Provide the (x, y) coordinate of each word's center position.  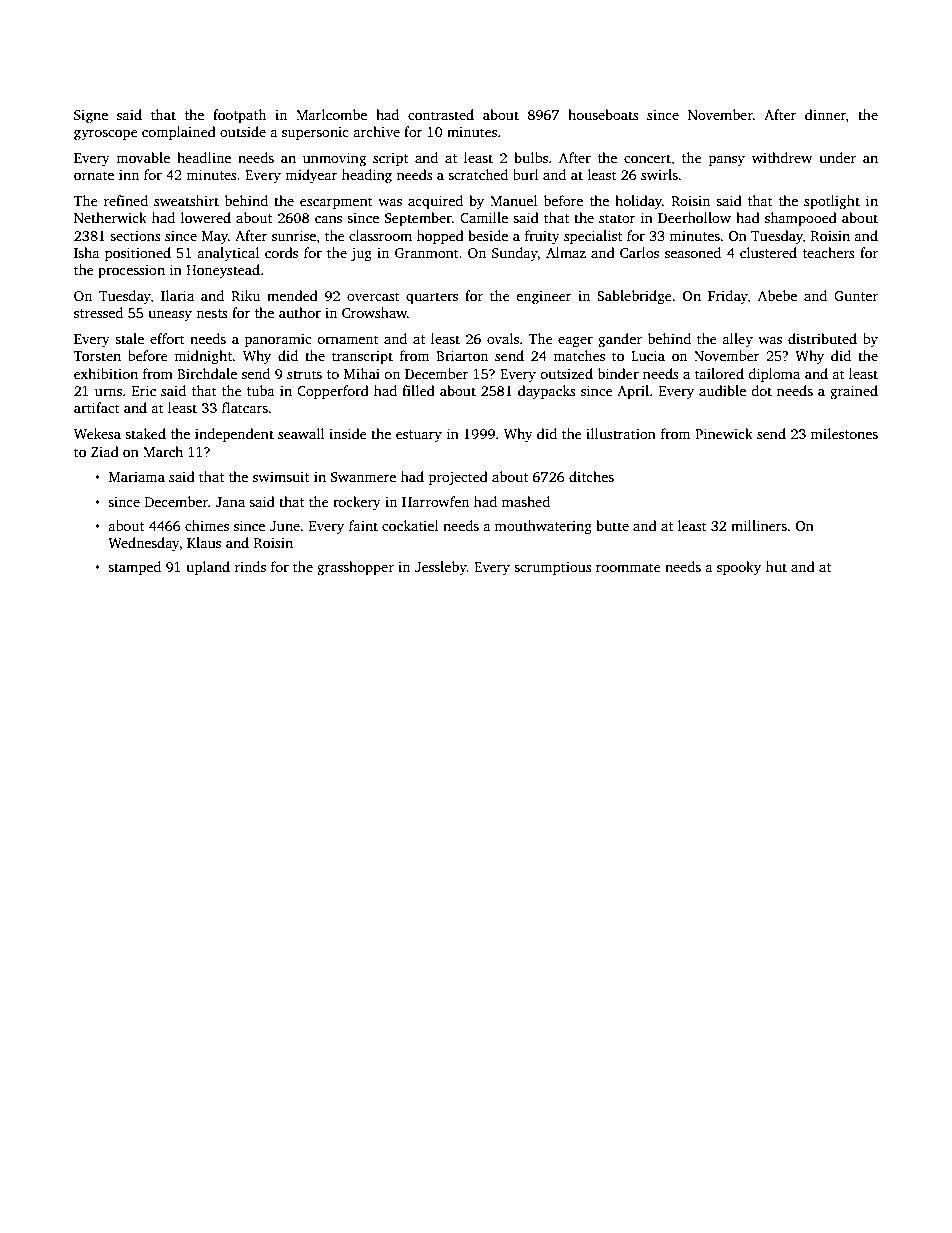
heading (367, 176)
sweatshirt (186, 200)
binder (618, 373)
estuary (419, 436)
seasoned (693, 252)
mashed (526, 501)
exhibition (106, 373)
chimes (207, 525)
